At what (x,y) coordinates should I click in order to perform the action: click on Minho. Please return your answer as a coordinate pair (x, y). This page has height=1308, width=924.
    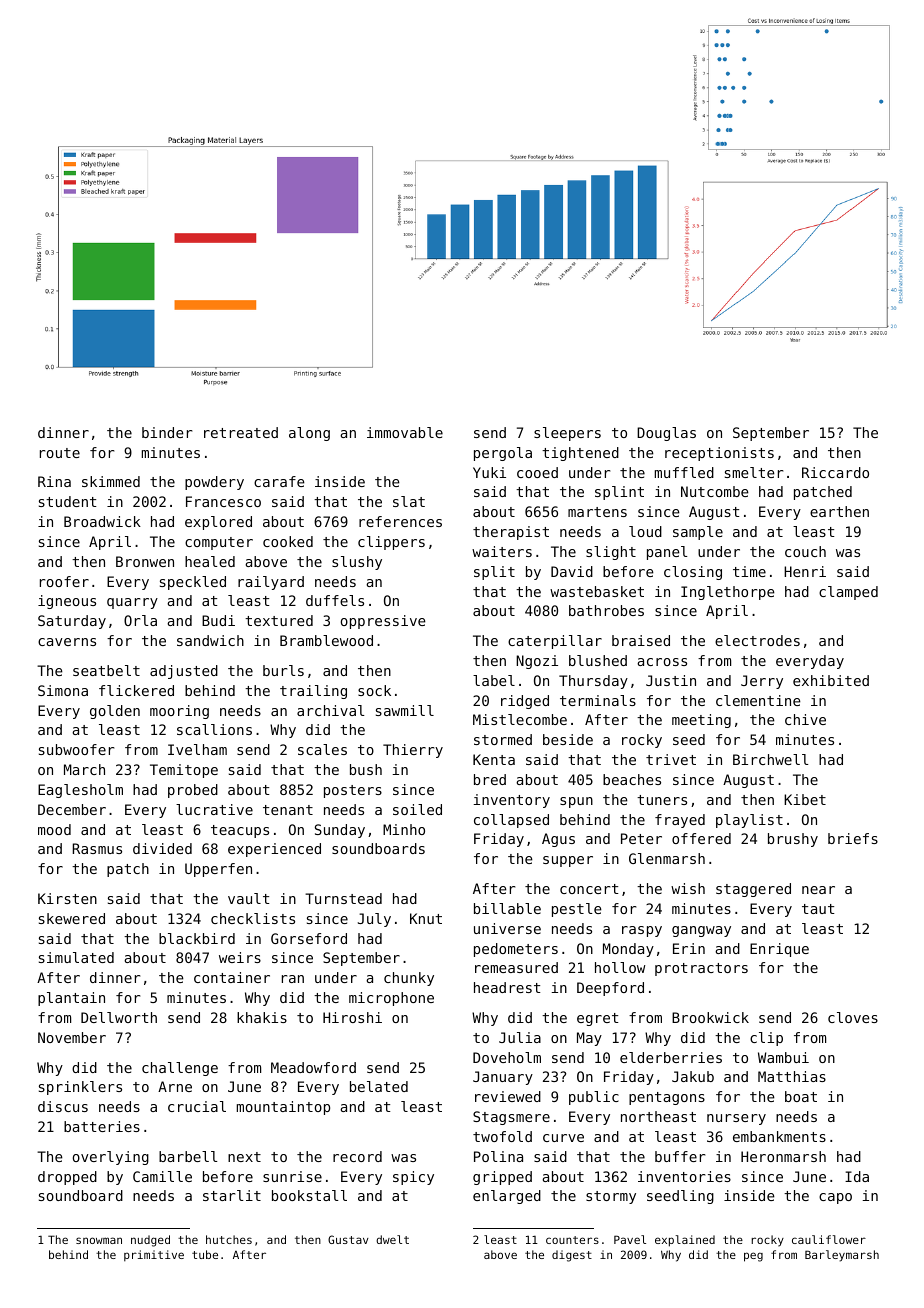
    Looking at the image, I should click on (404, 829).
